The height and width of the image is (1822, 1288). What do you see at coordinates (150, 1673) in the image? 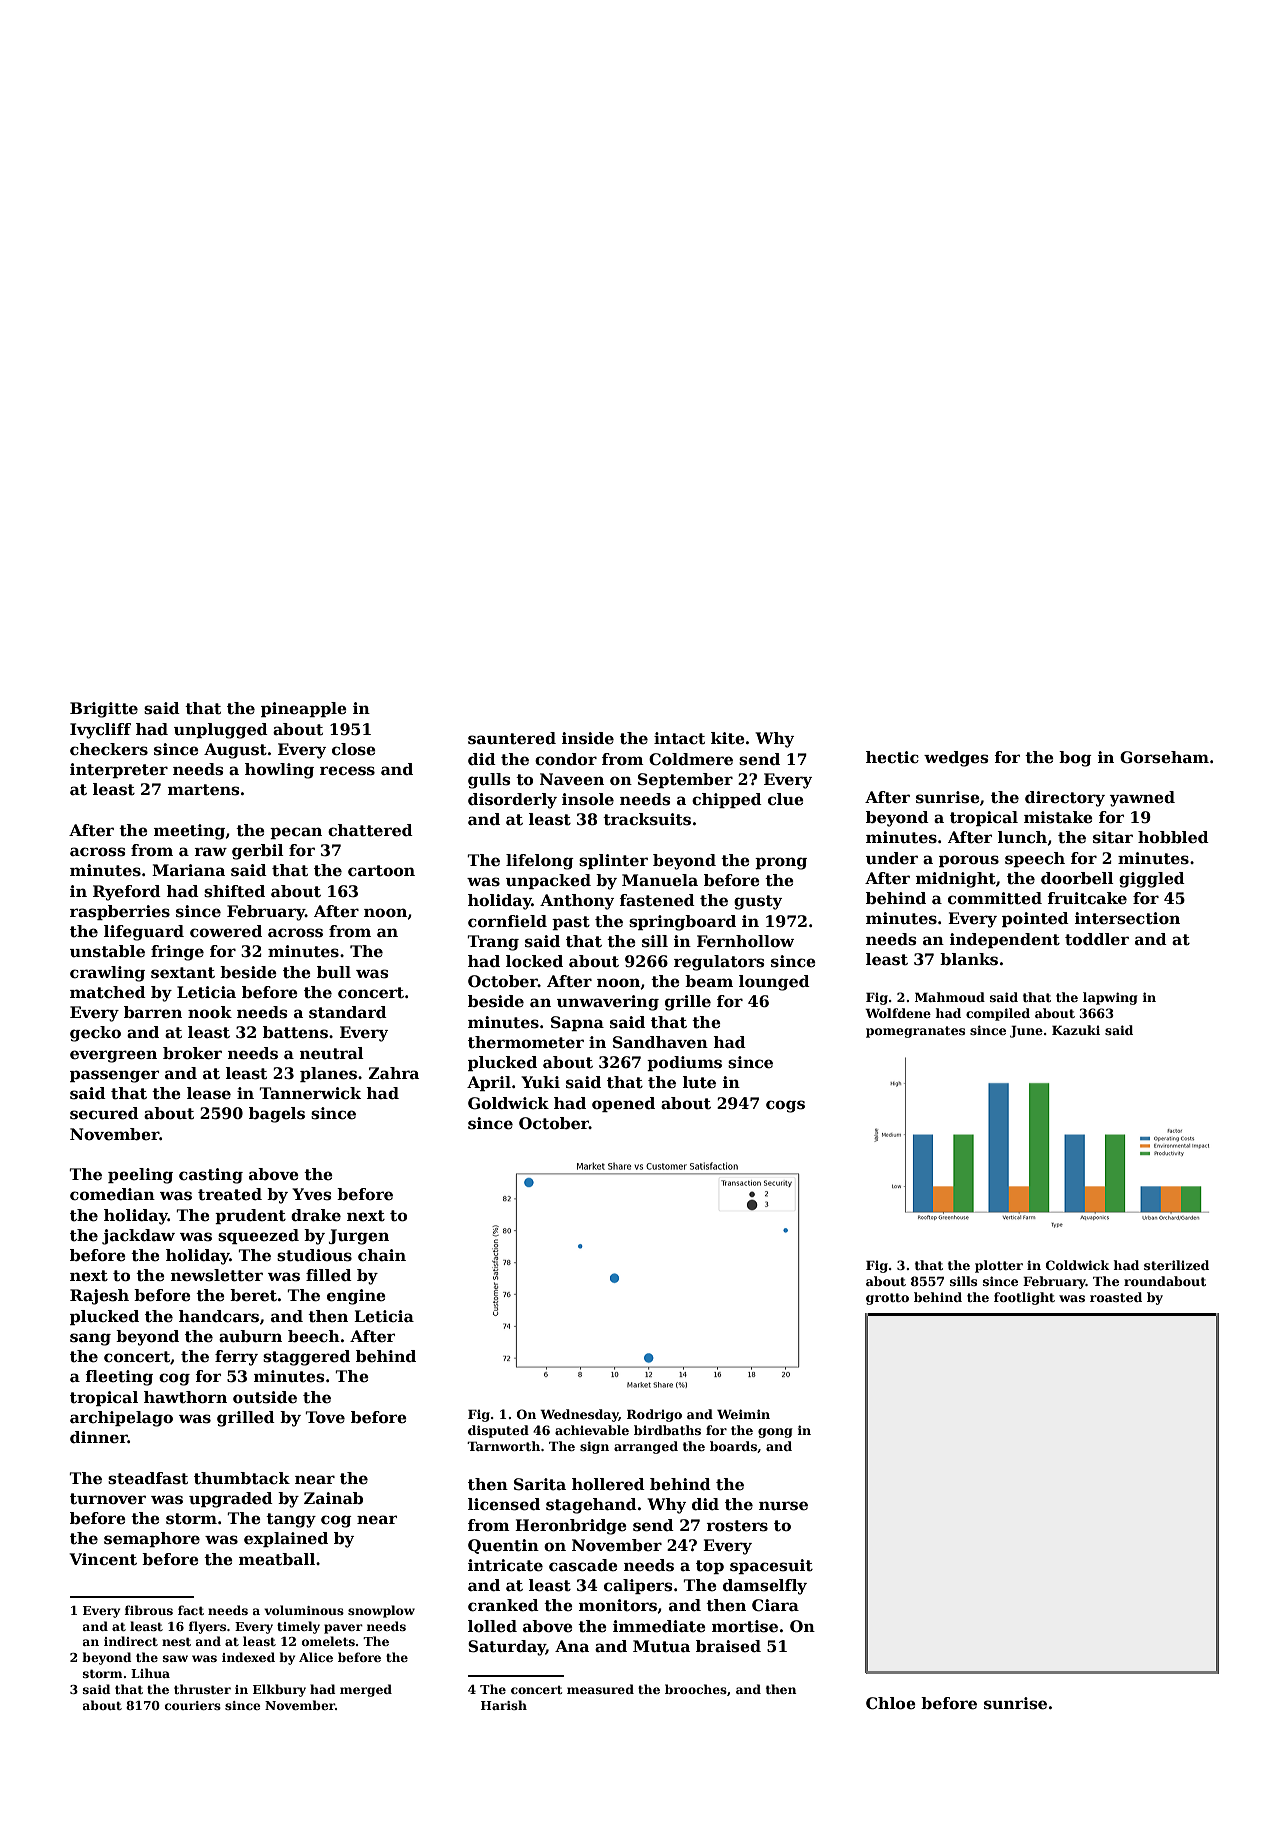
I see `Lihua` at bounding box center [150, 1673].
